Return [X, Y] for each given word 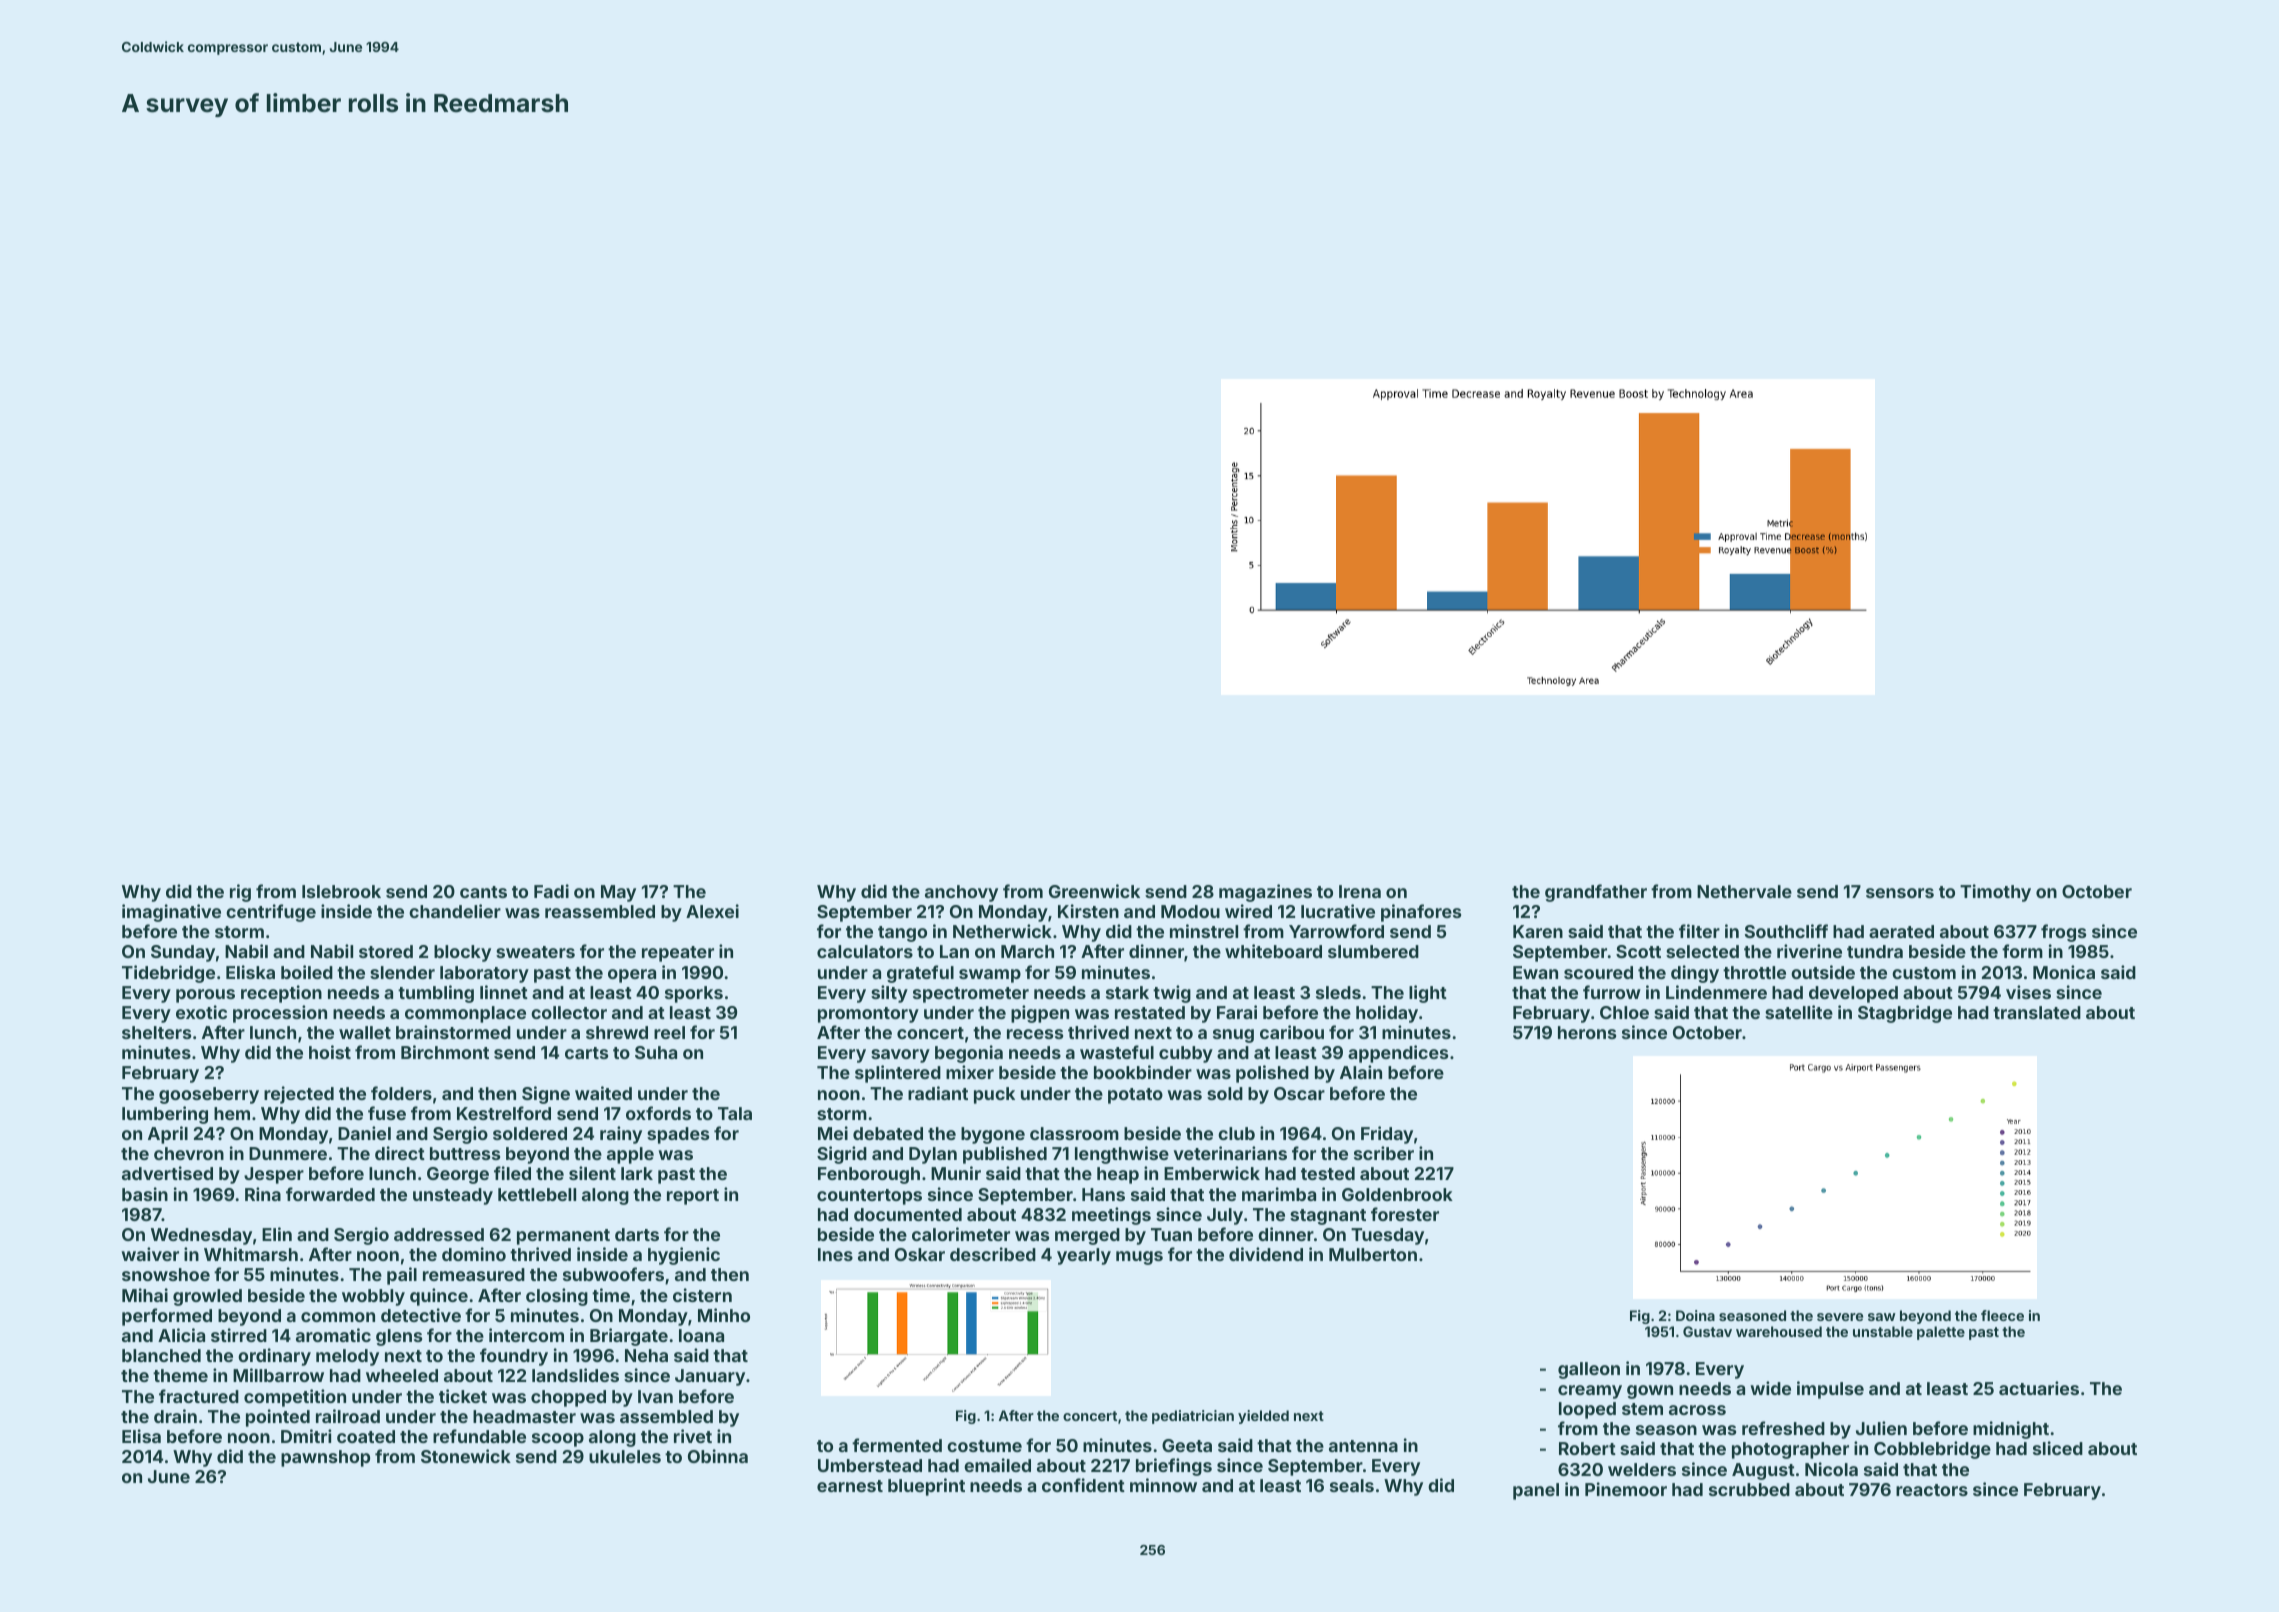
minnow [1163, 1485]
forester [1405, 1214]
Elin [277, 1234]
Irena [1360, 891]
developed [1853, 994]
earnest [850, 1486]
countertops [869, 1197]
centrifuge [271, 913]
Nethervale [1744, 891]
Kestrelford [504, 1113]
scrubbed [1749, 1489]
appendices [1398, 1054]
